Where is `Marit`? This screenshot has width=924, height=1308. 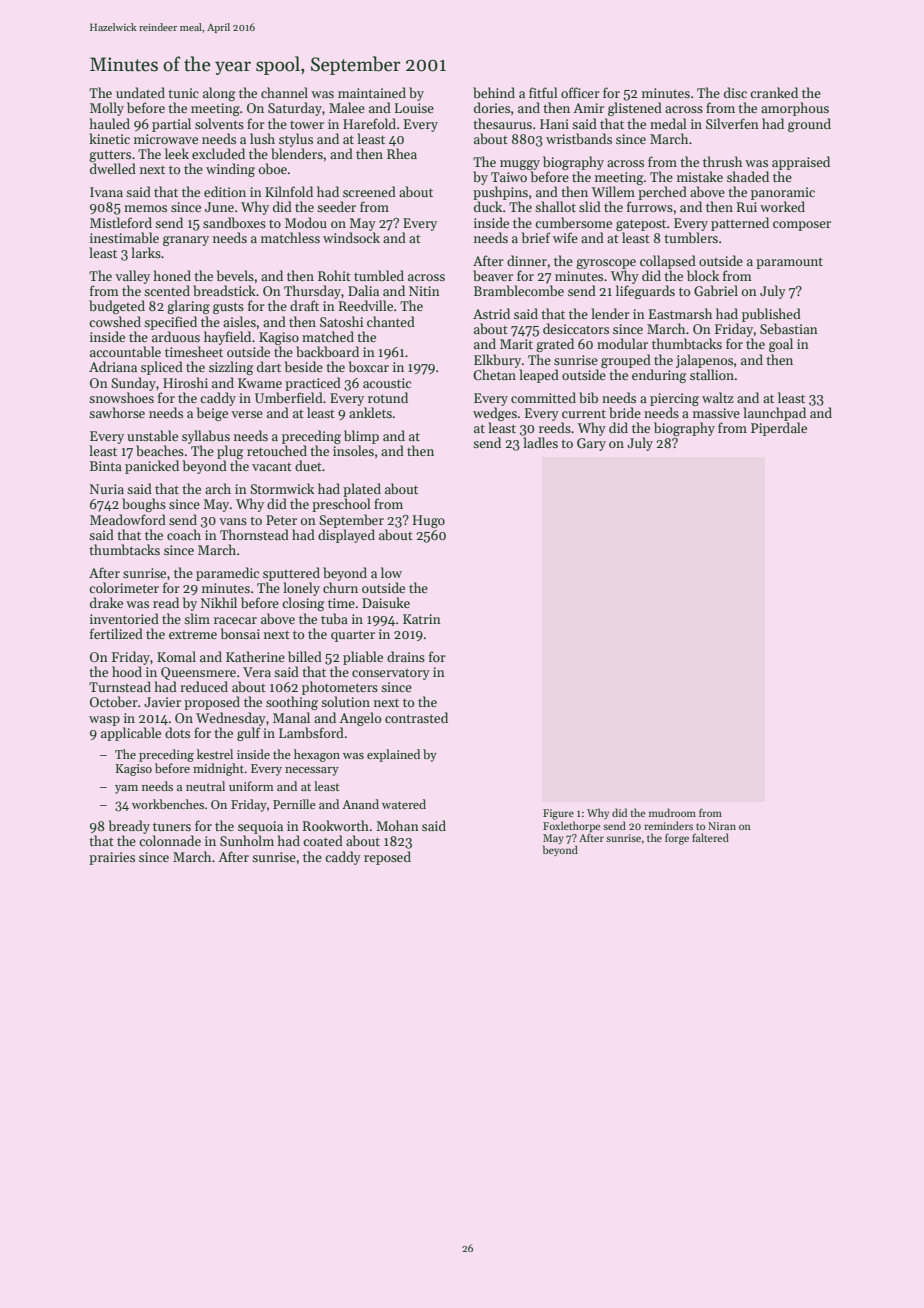
Marit is located at coordinates (516, 344).
